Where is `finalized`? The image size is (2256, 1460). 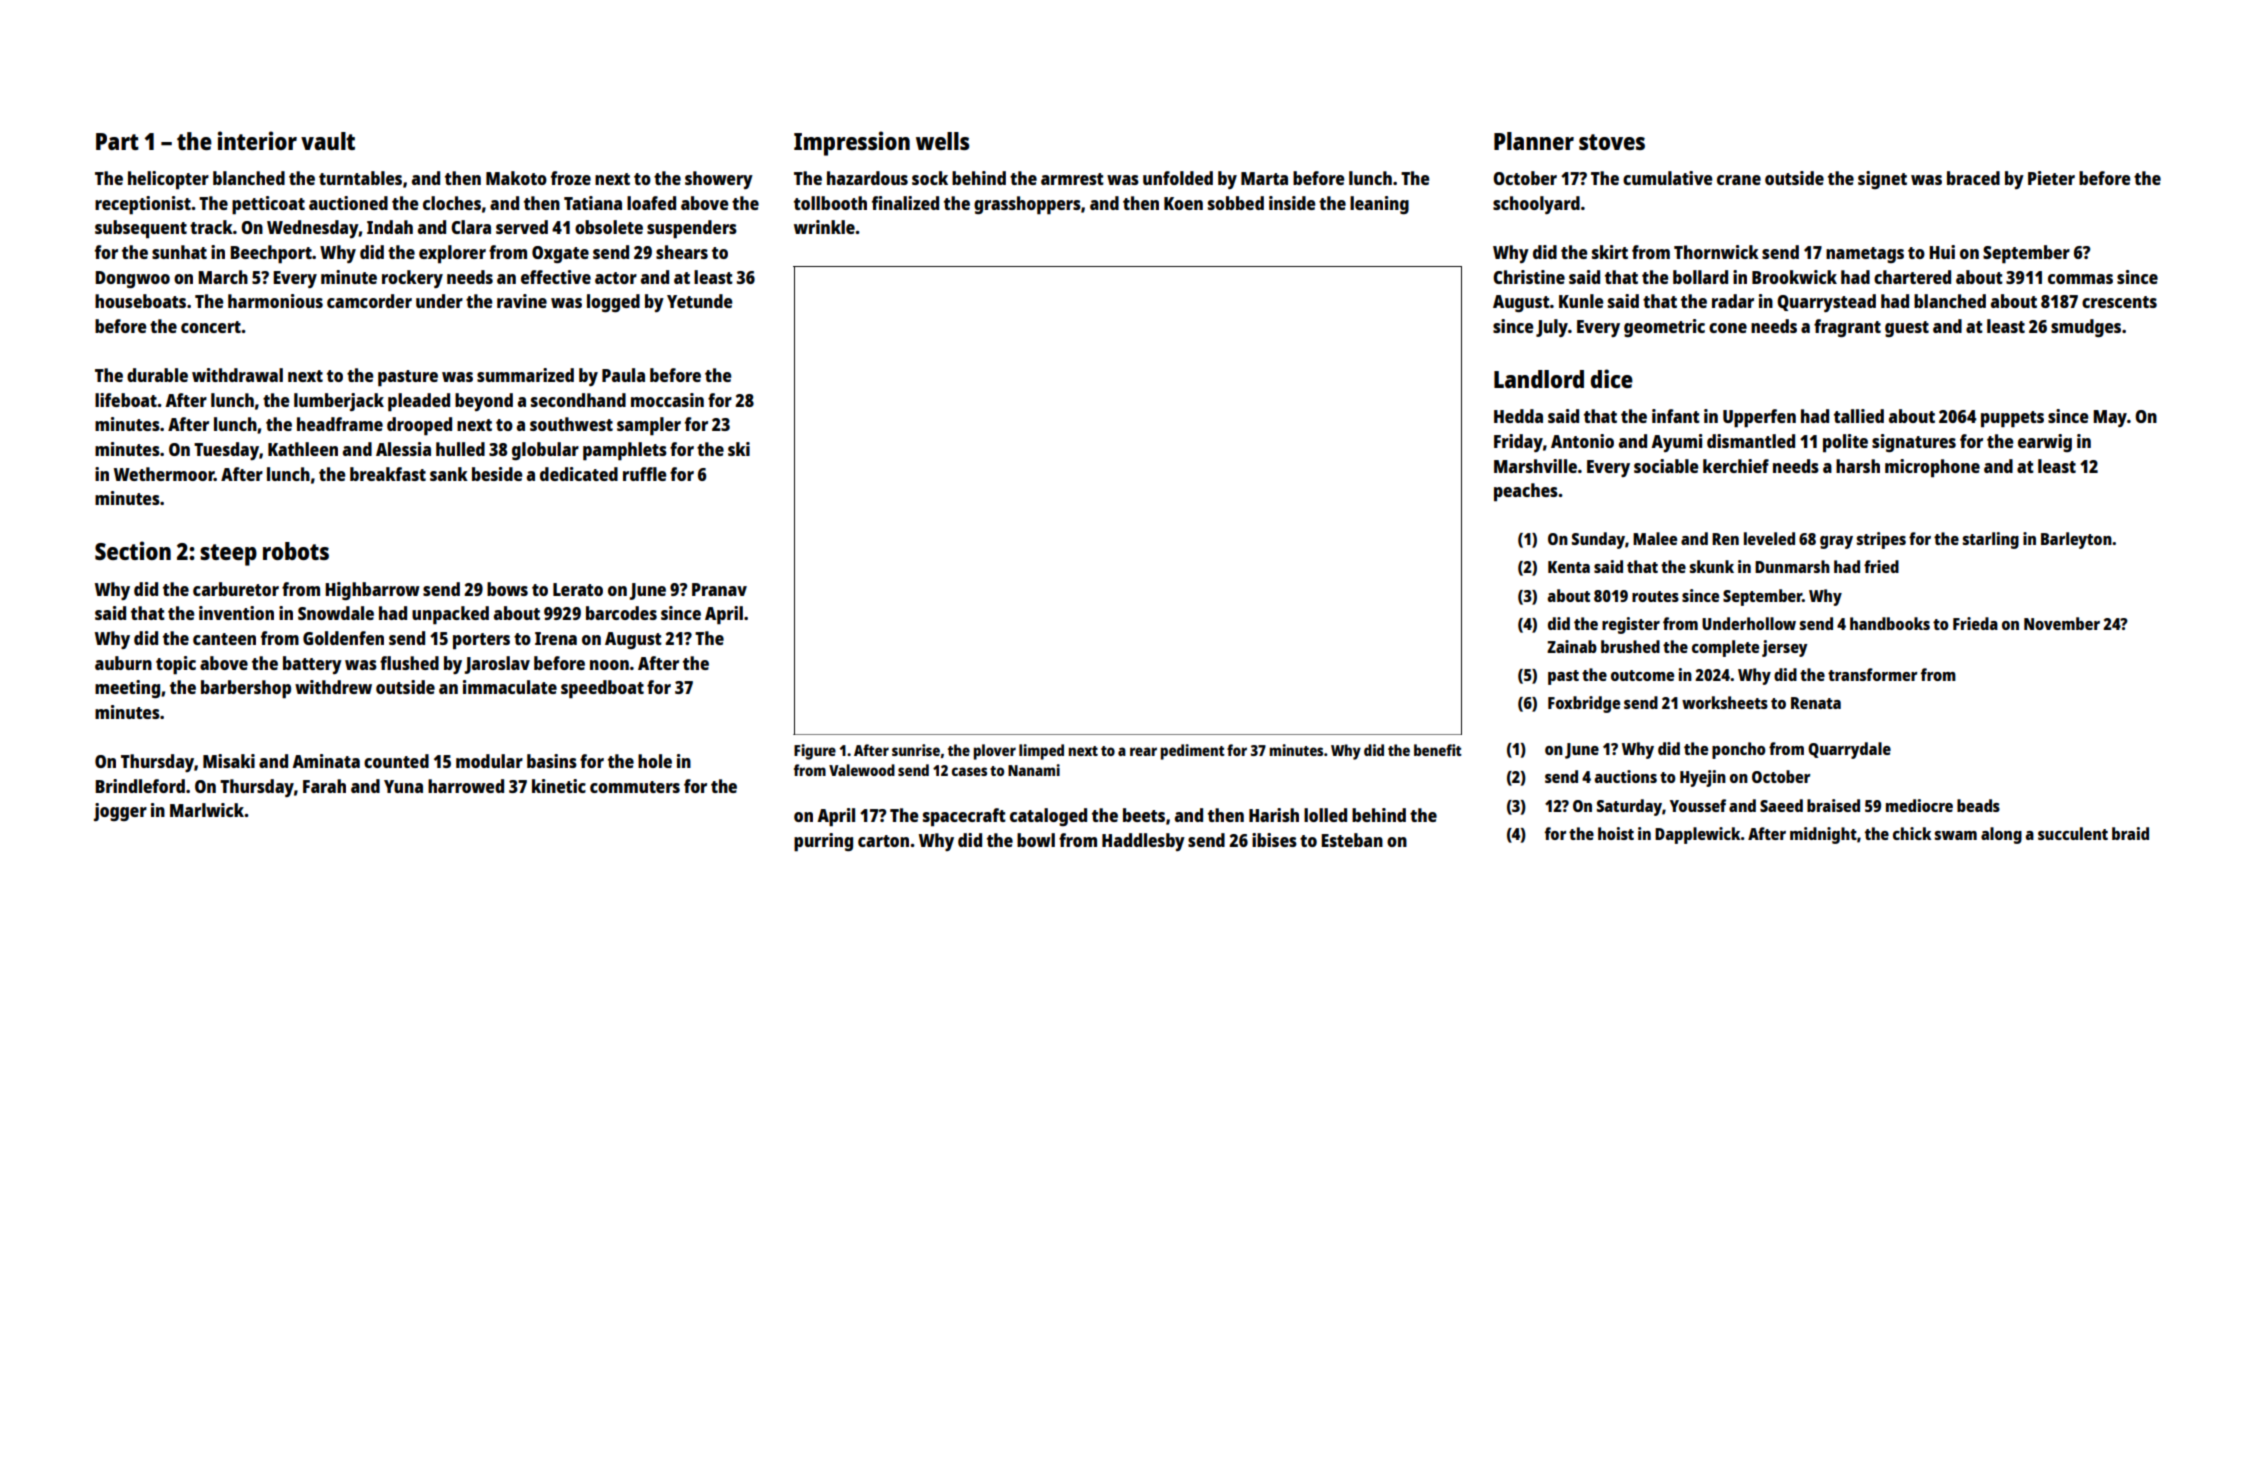
finalized is located at coordinates (905, 203).
